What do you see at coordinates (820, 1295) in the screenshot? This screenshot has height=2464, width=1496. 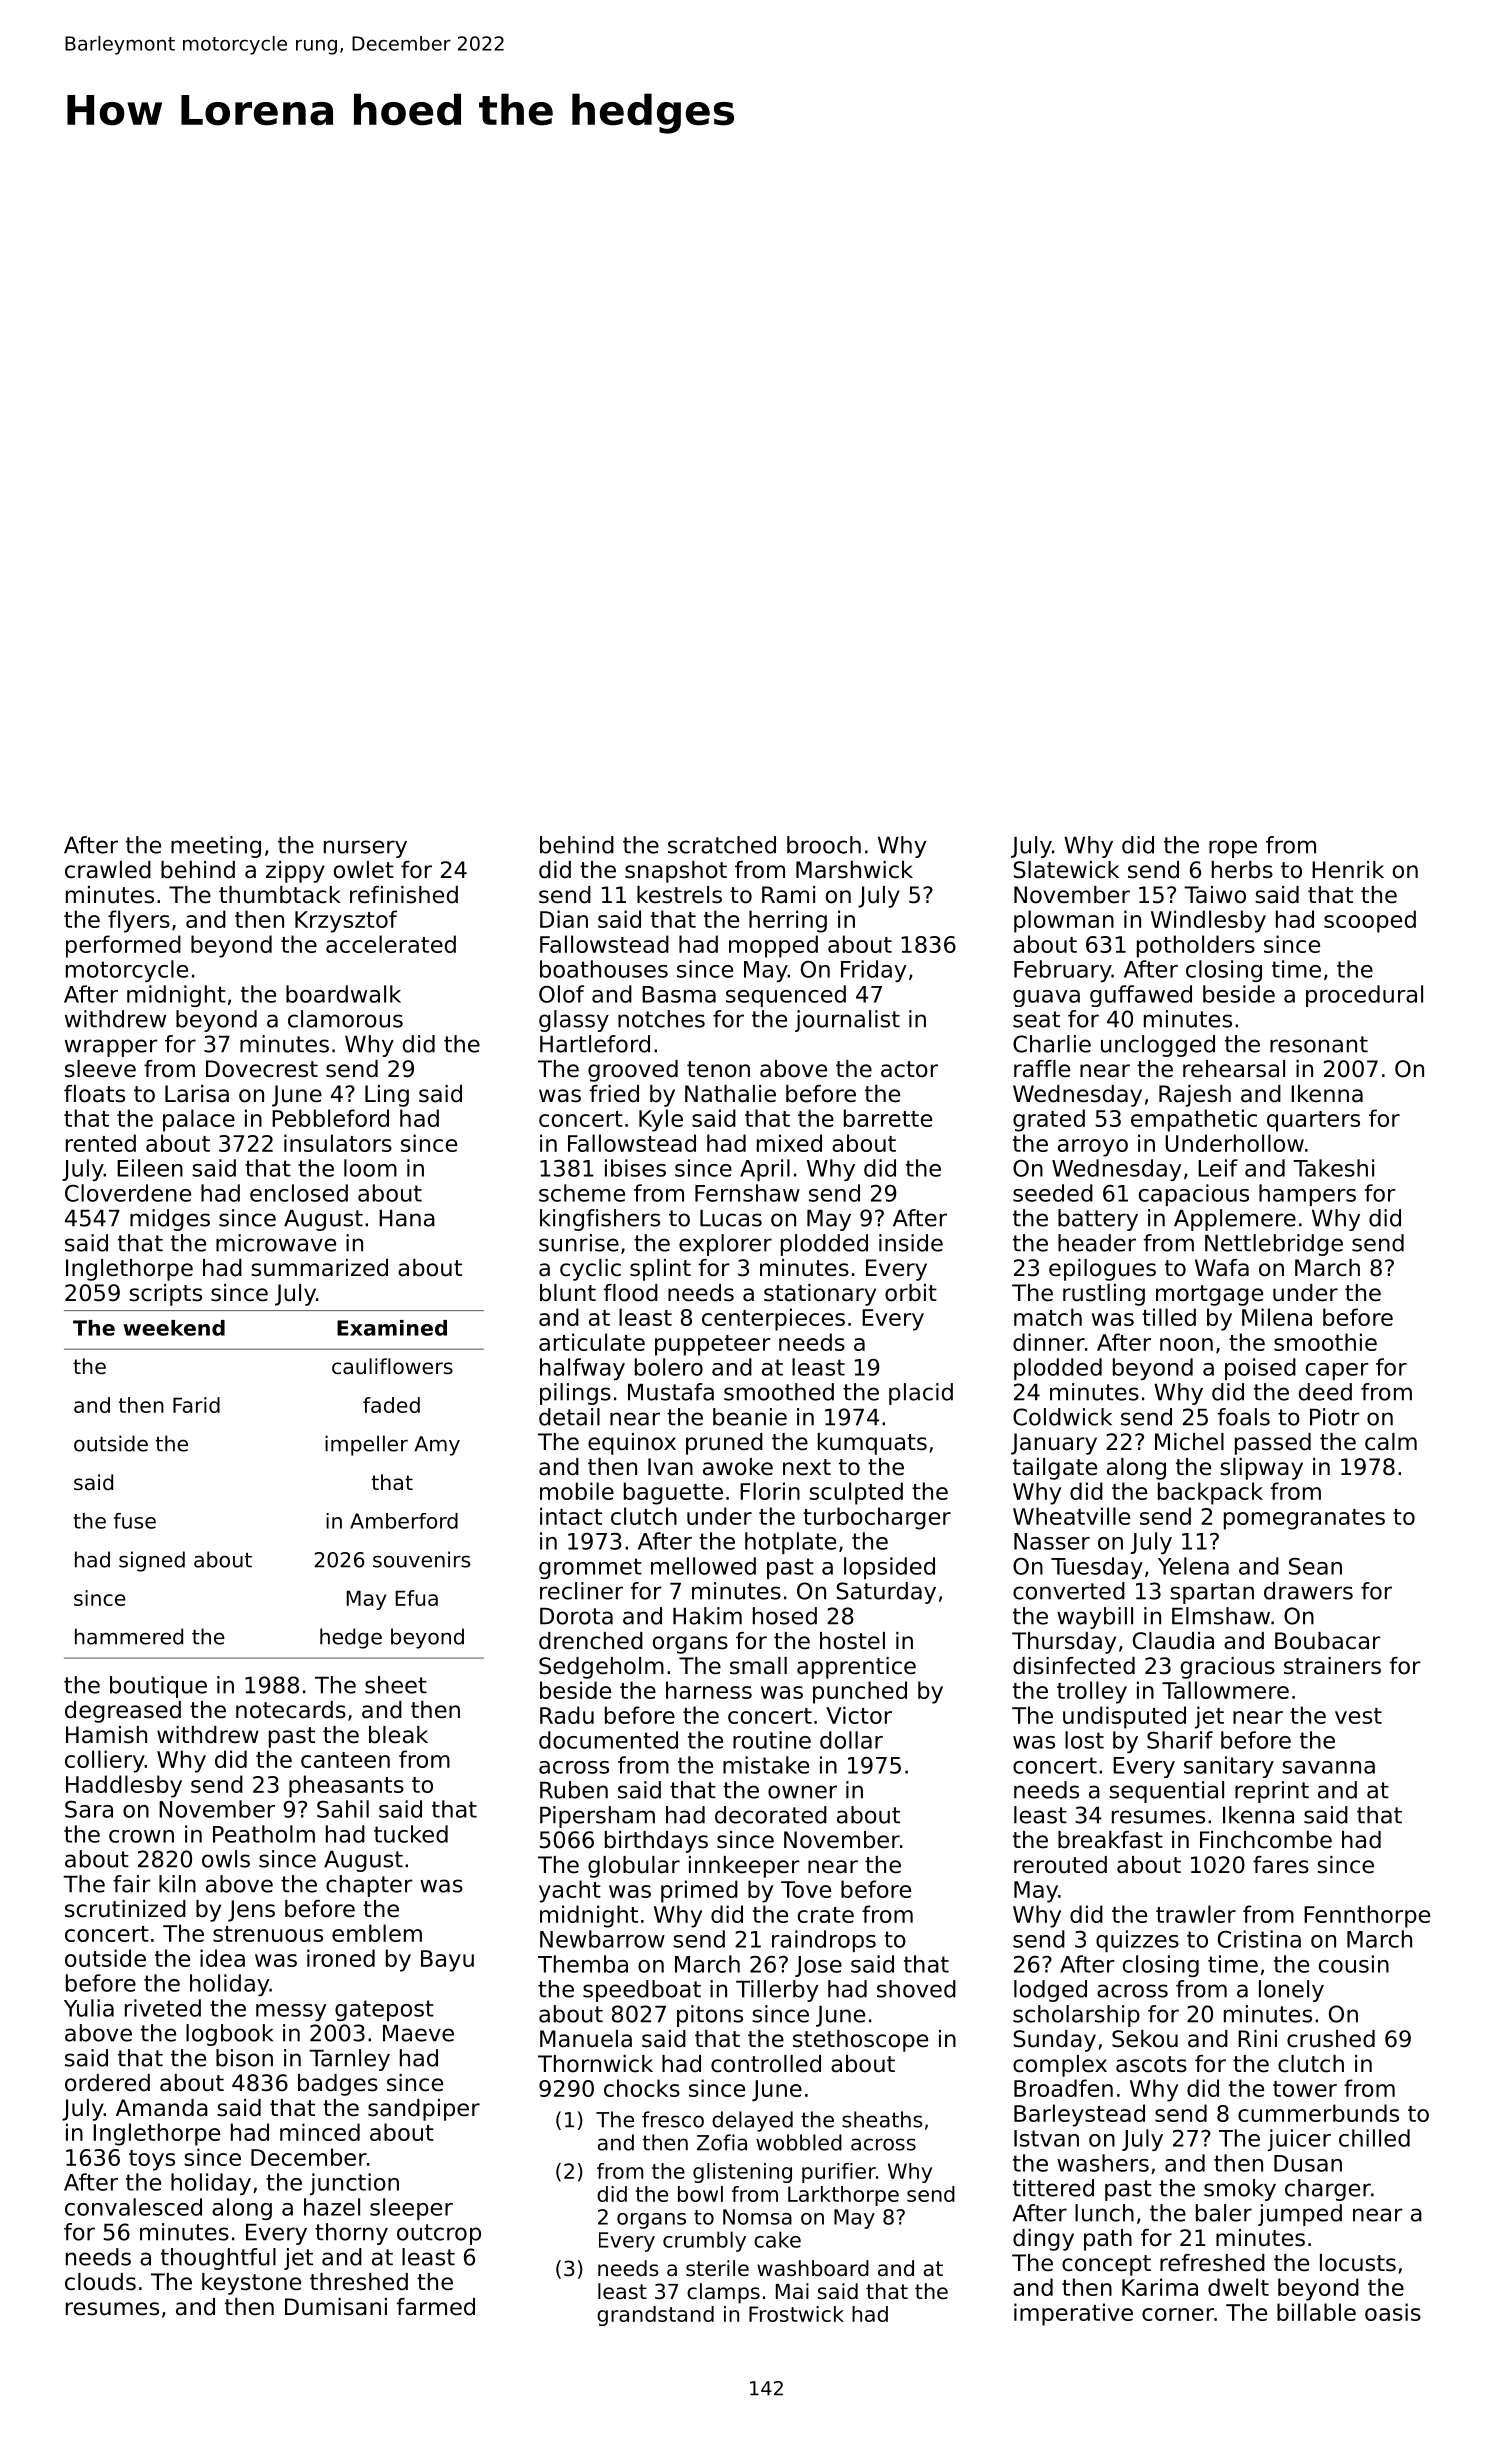 I see `stationary` at bounding box center [820, 1295].
